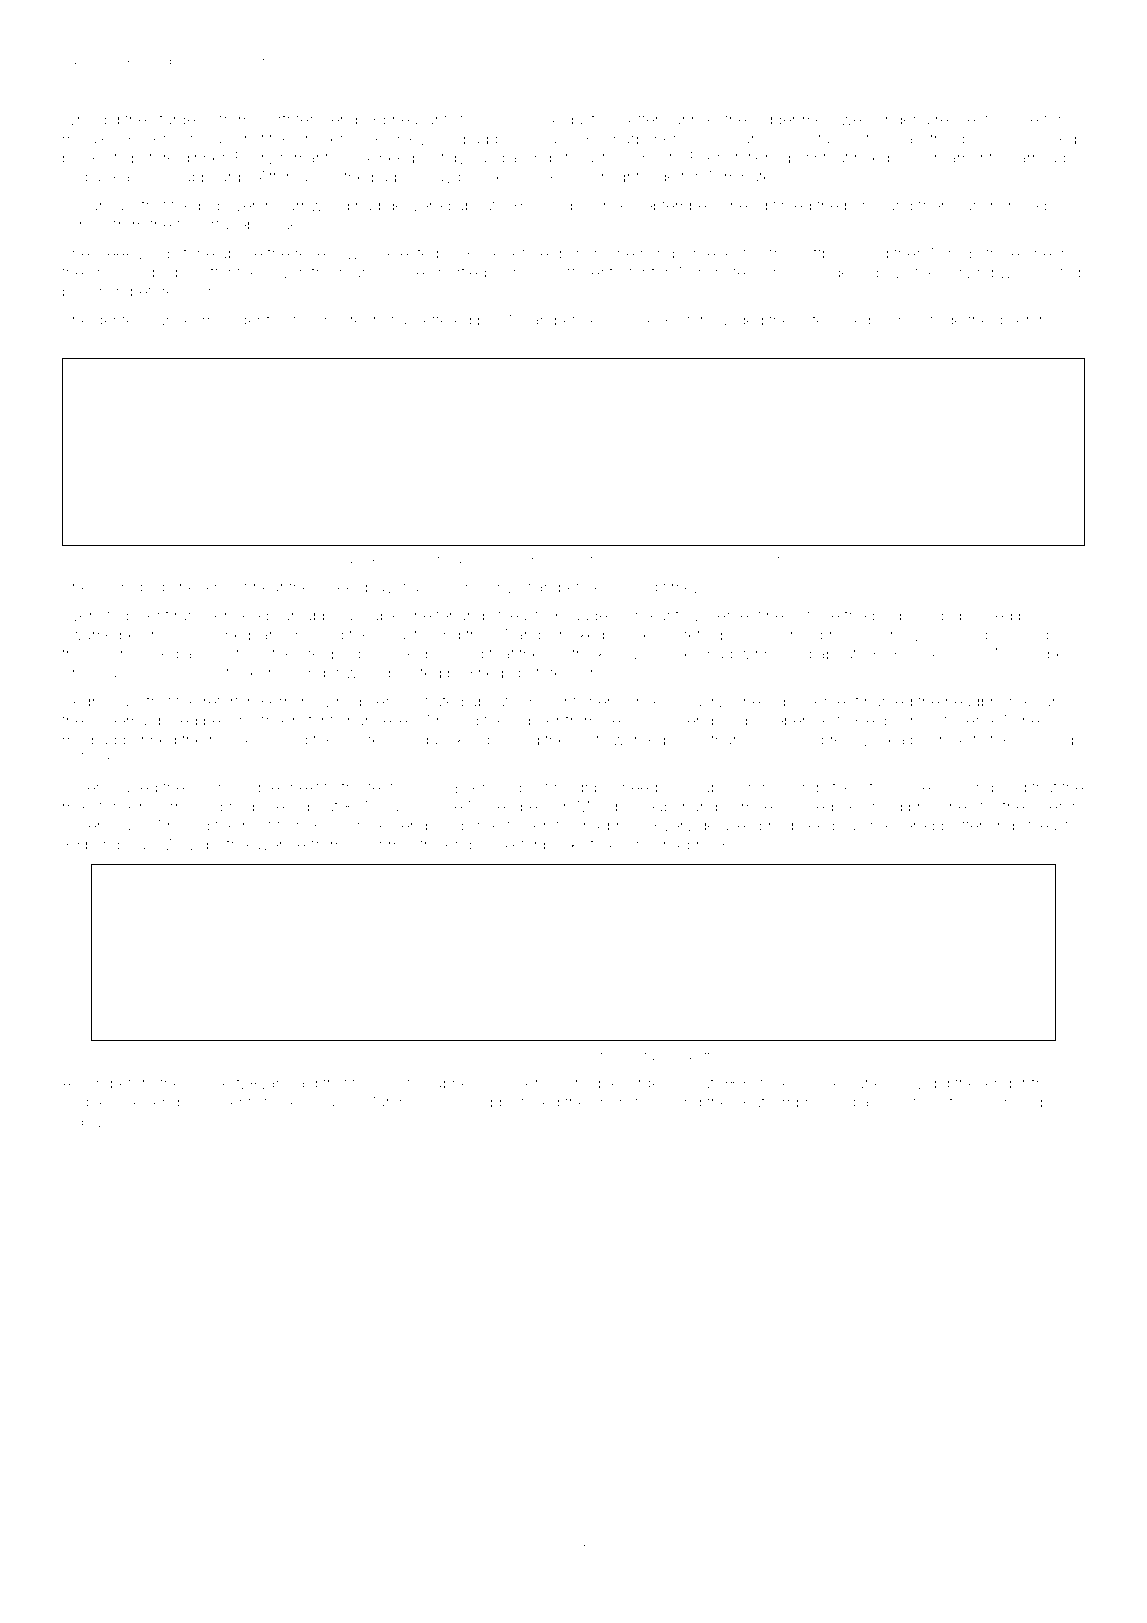 This document has width=1147, height=1623. What do you see at coordinates (130, 588) in the document?
I see `overriding` at bounding box center [130, 588].
